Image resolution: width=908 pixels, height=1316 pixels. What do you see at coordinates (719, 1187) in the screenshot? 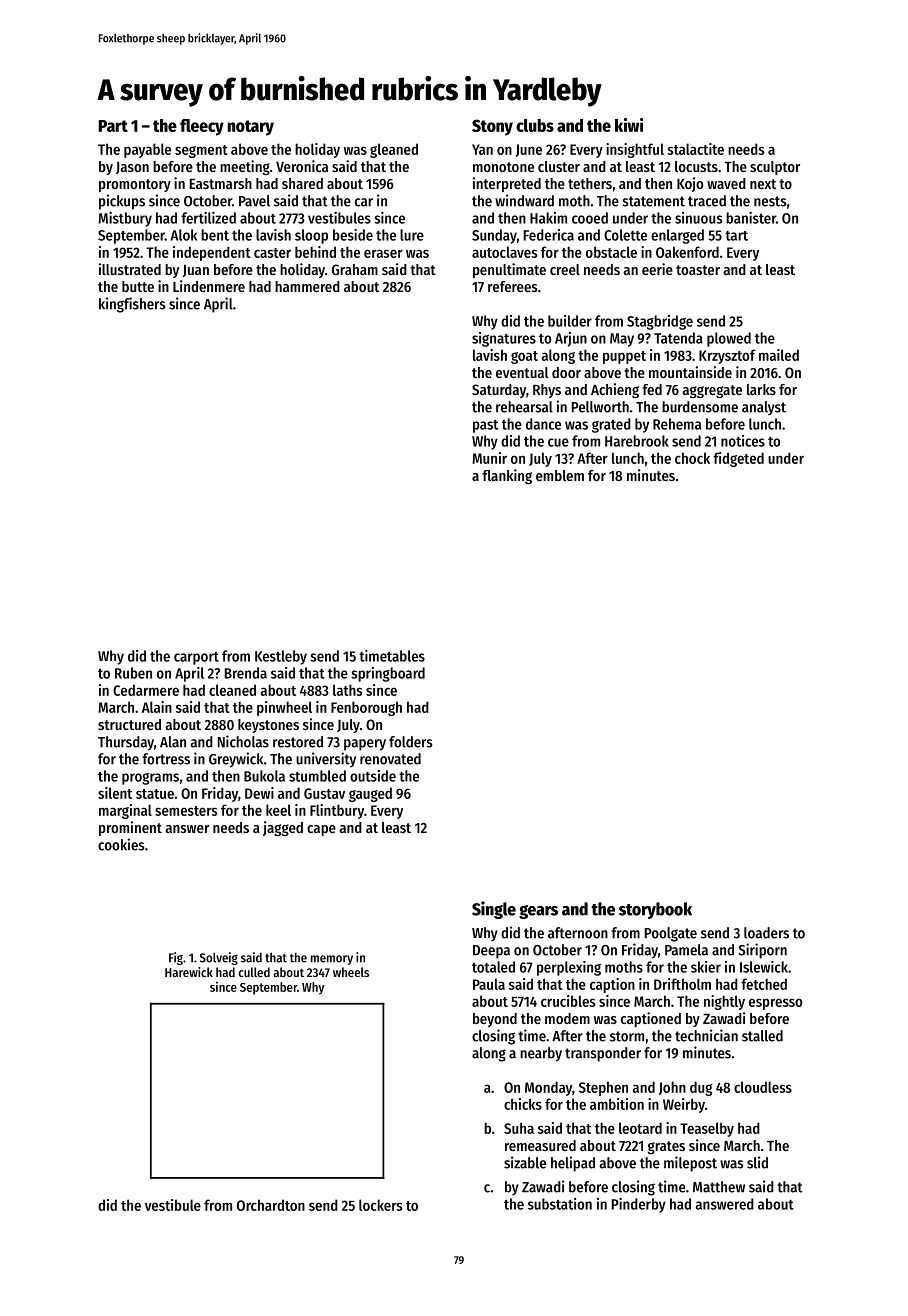
I see `Matthew` at bounding box center [719, 1187].
